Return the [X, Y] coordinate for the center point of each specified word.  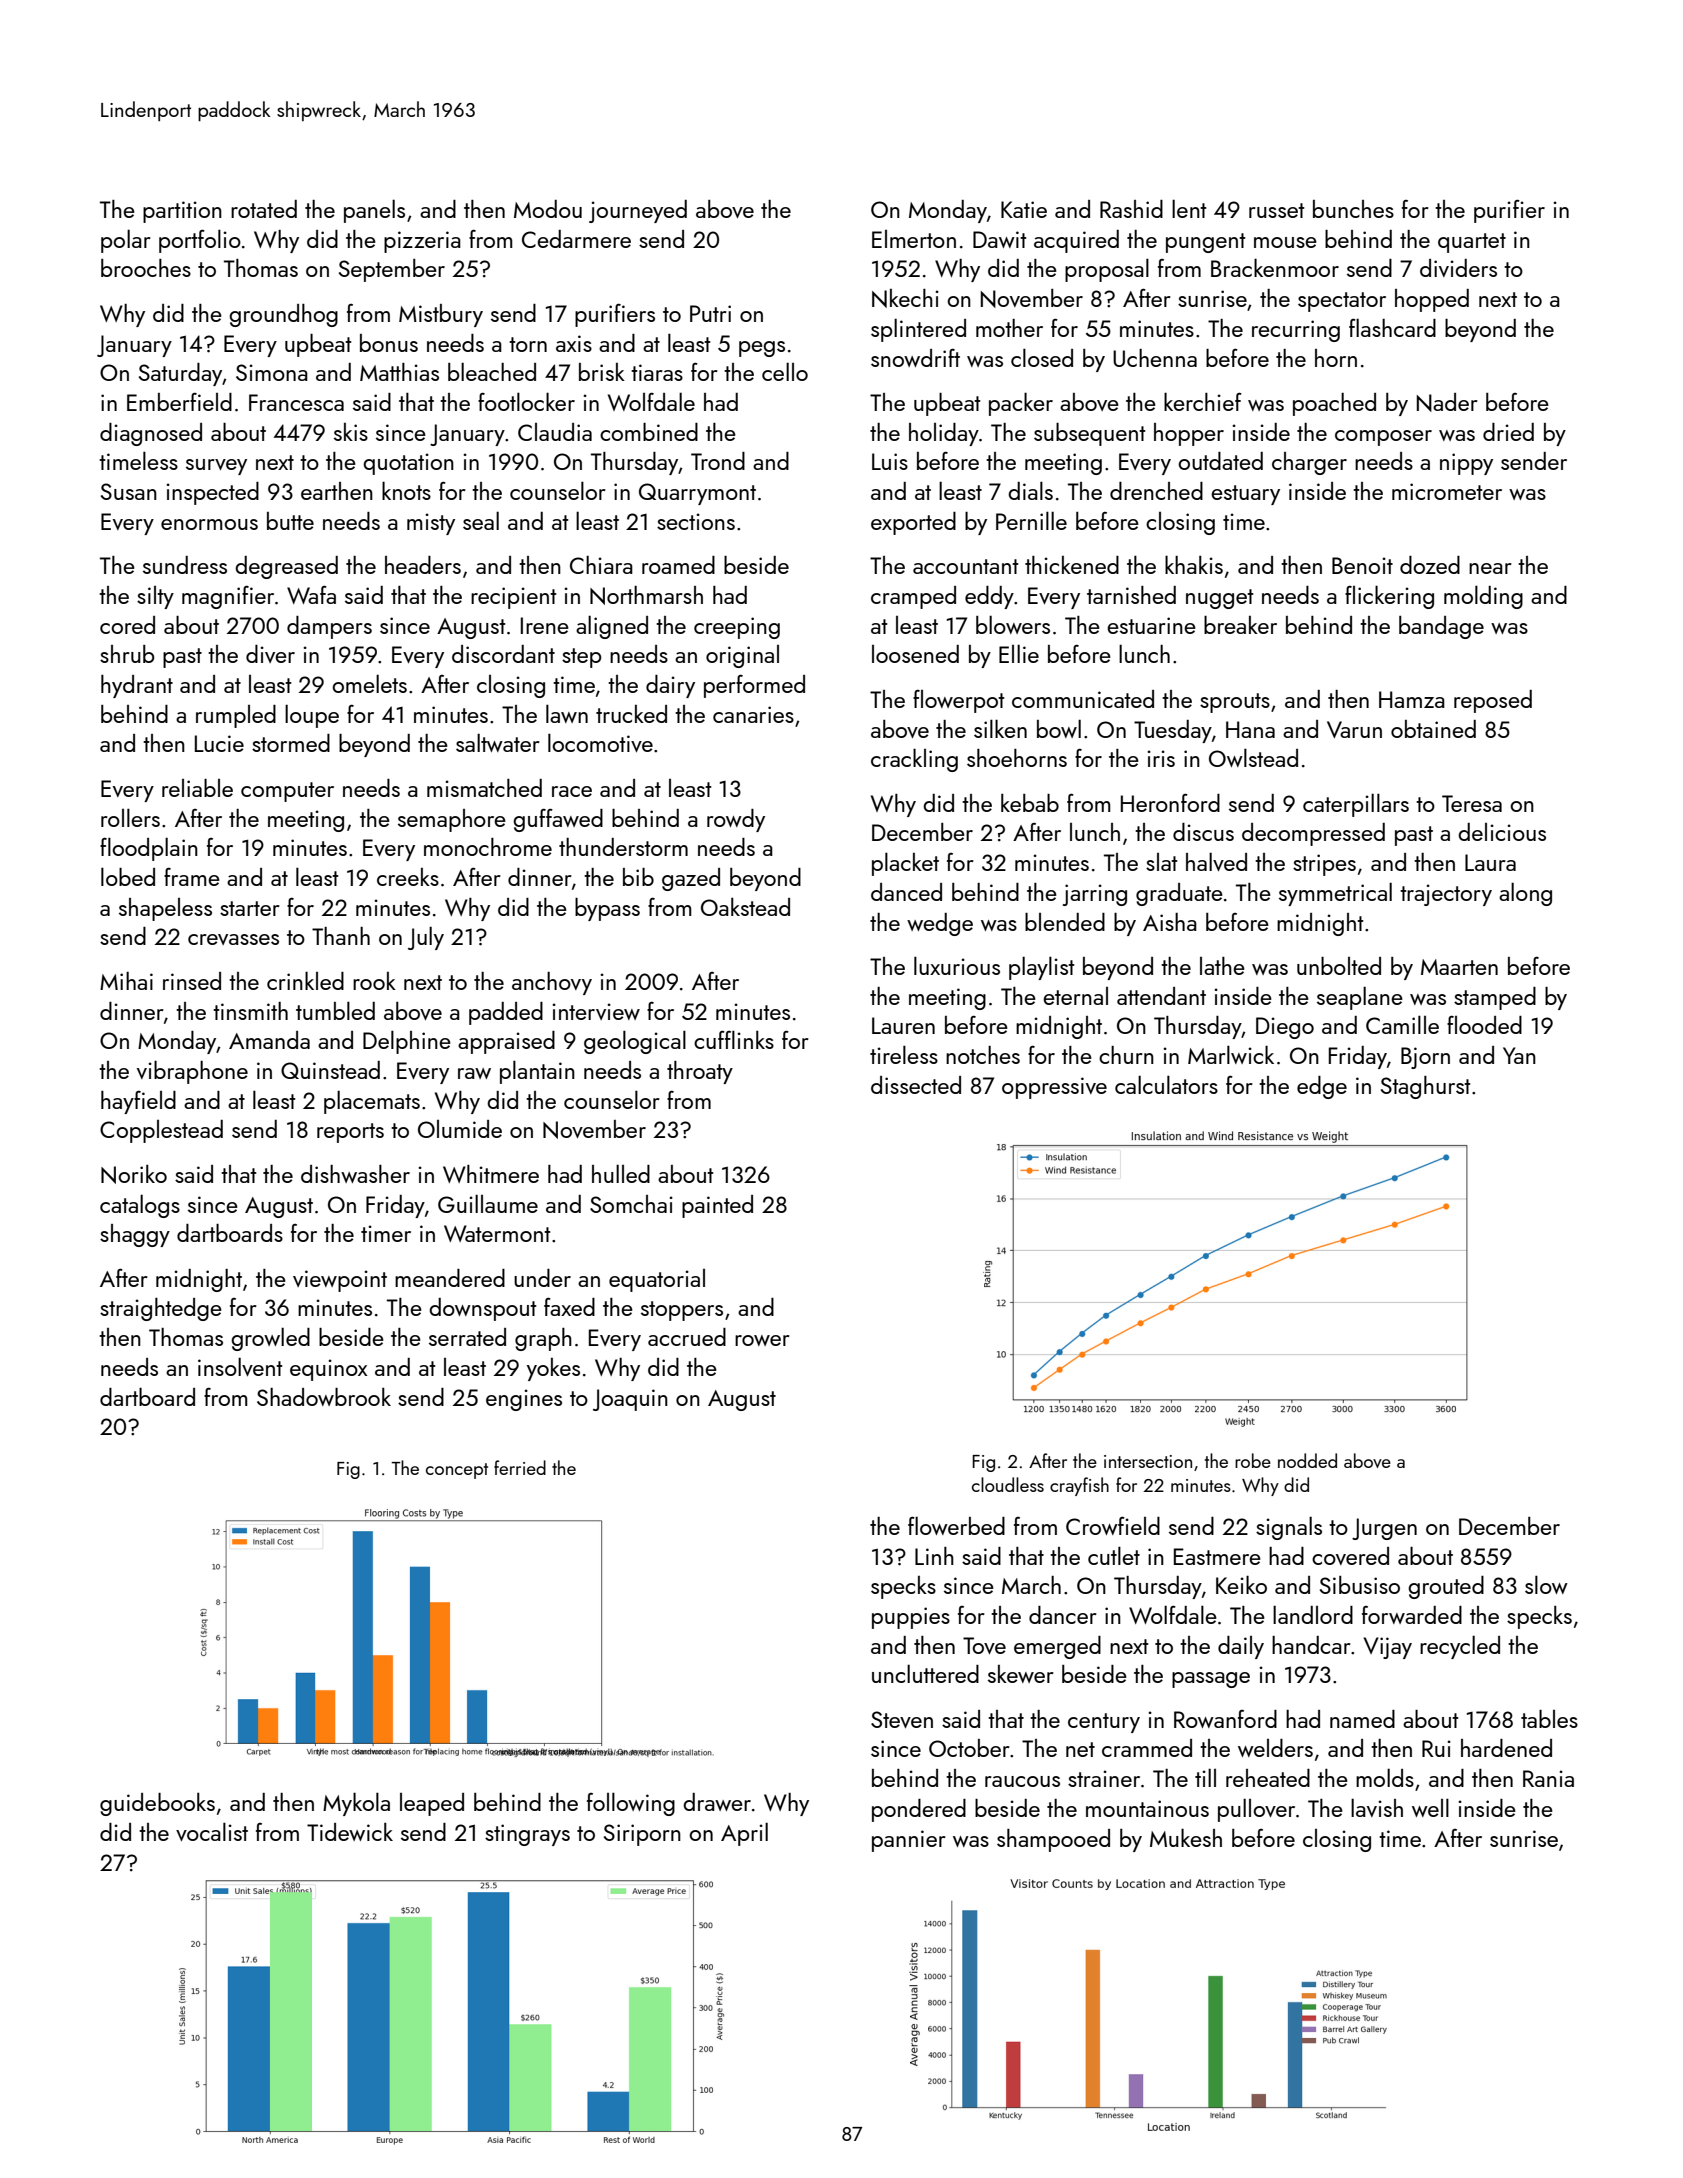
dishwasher [355, 1174]
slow [1546, 1584]
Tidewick [350, 1831]
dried [1508, 432]
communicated [1083, 699]
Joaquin [630, 1400]
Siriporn [642, 1835]
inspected [212, 493]
